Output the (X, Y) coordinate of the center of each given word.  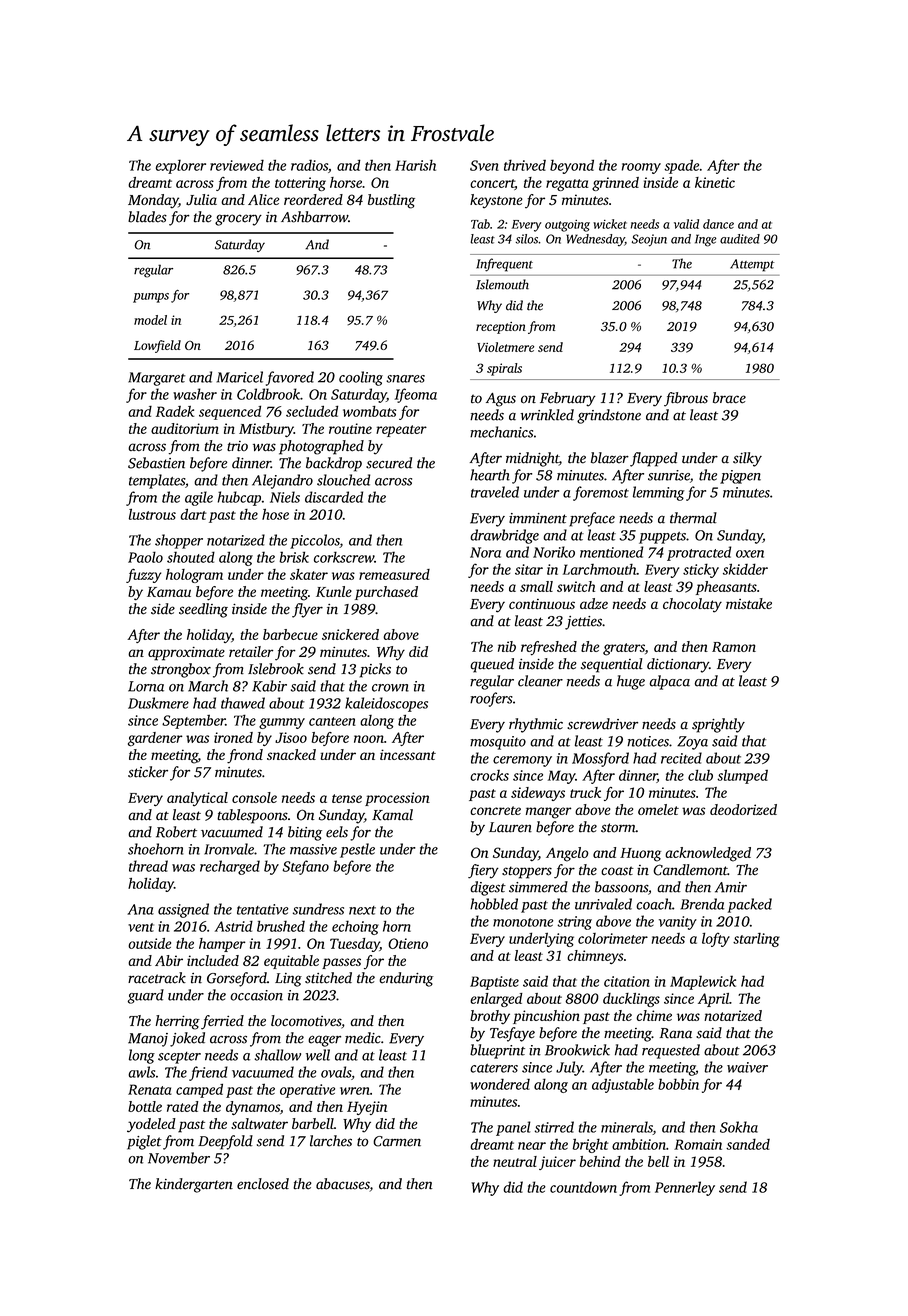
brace (729, 398)
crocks (489, 775)
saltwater (259, 1123)
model (150, 320)
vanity (678, 923)
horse (346, 182)
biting (305, 833)
